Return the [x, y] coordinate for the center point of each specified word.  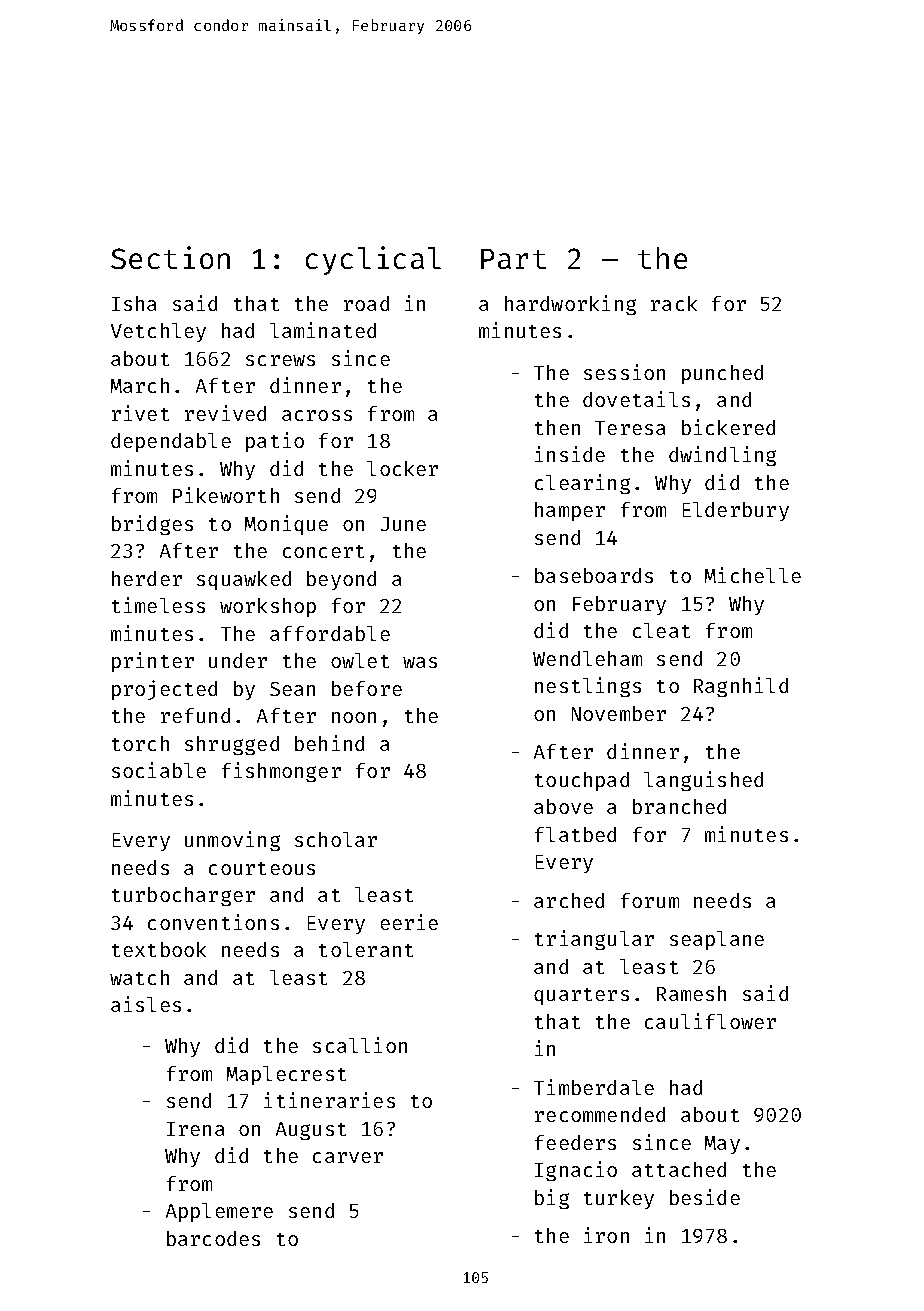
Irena [195, 1129]
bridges [152, 525]
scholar [336, 839]
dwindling [722, 456]
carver [348, 1157]
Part [513, 259]
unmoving [232, 841]
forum [650, 900]
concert [323, 551]
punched [722, 374]
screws [280, 360]
